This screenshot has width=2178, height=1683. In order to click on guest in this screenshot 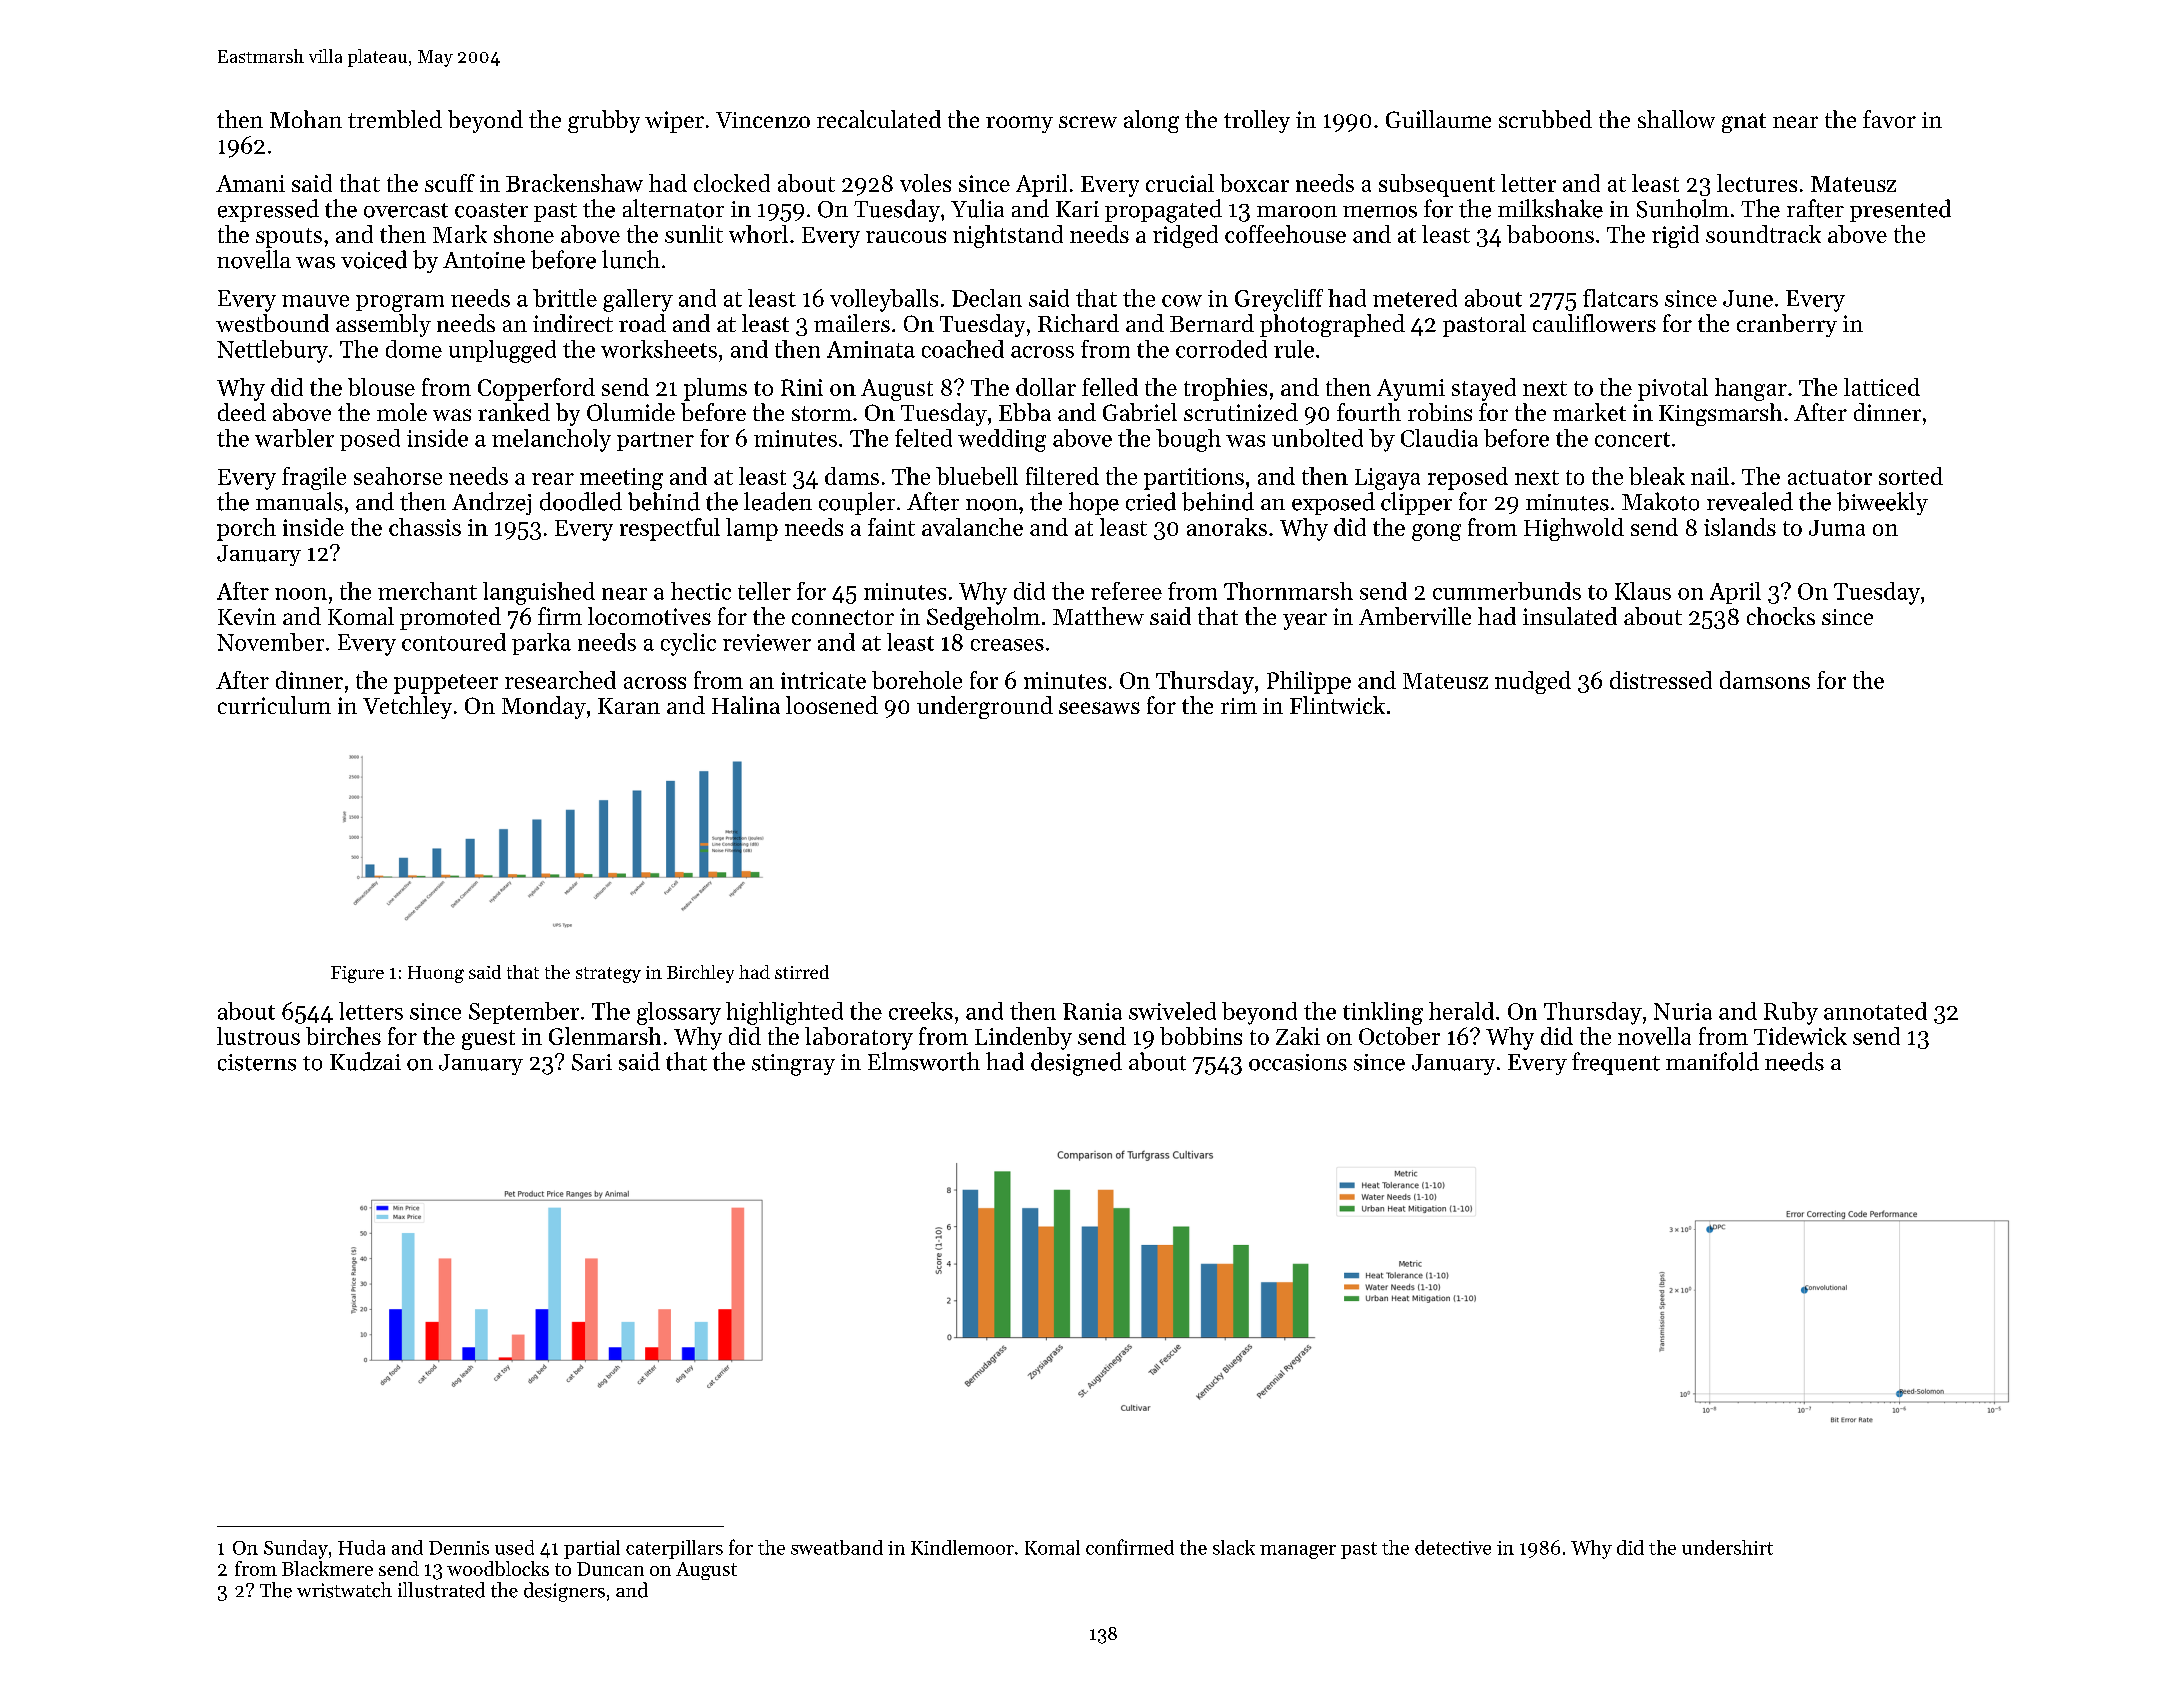, I will do `click(488, 1040)`.
